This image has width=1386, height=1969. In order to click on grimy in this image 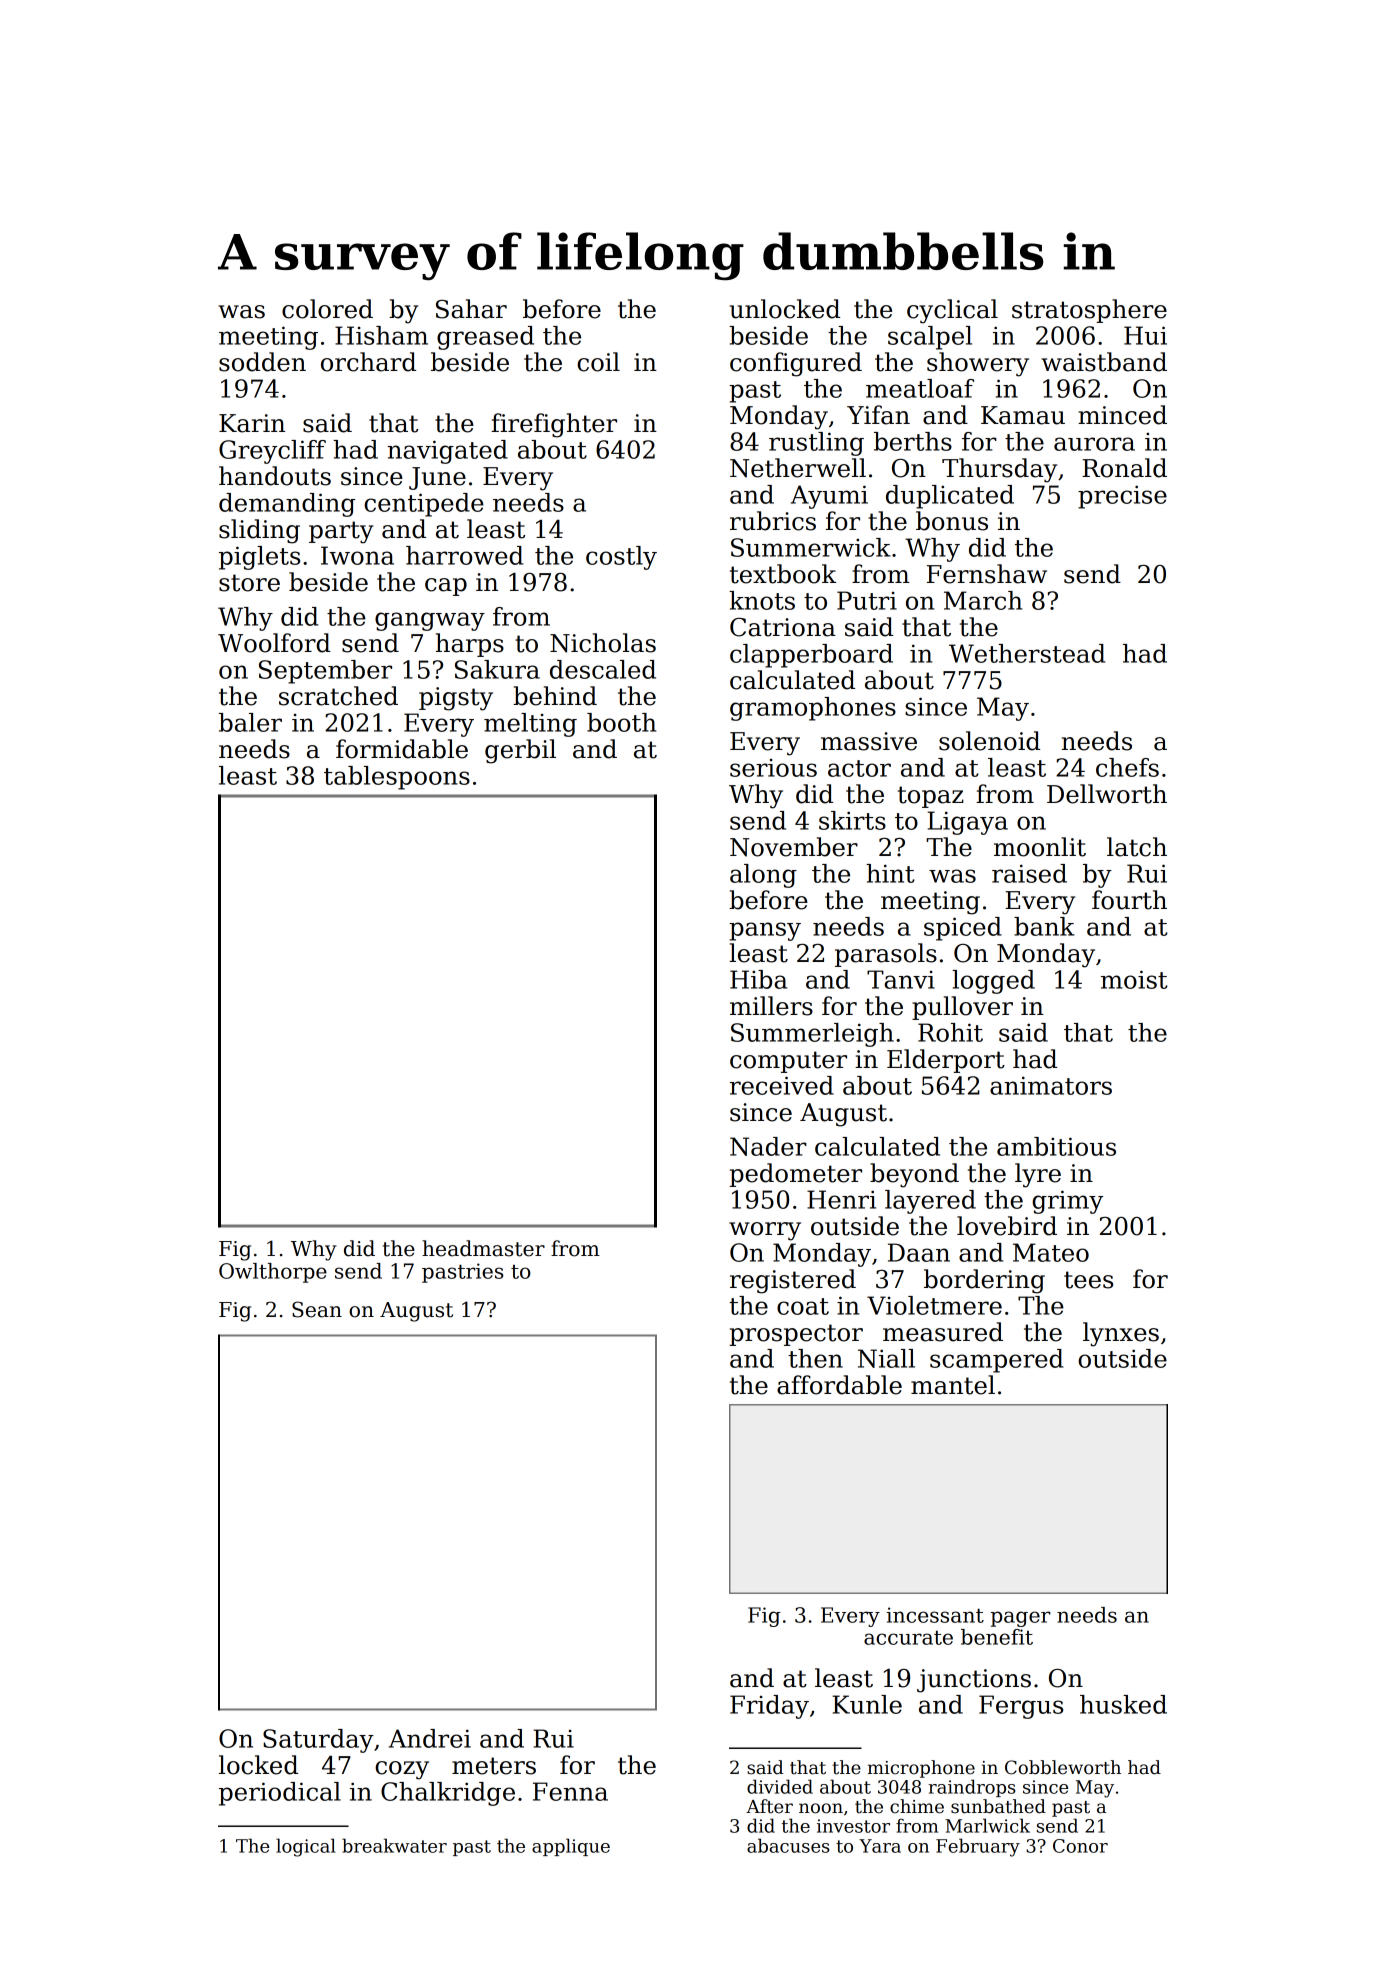, I will do `click(1067, 1202)`.
